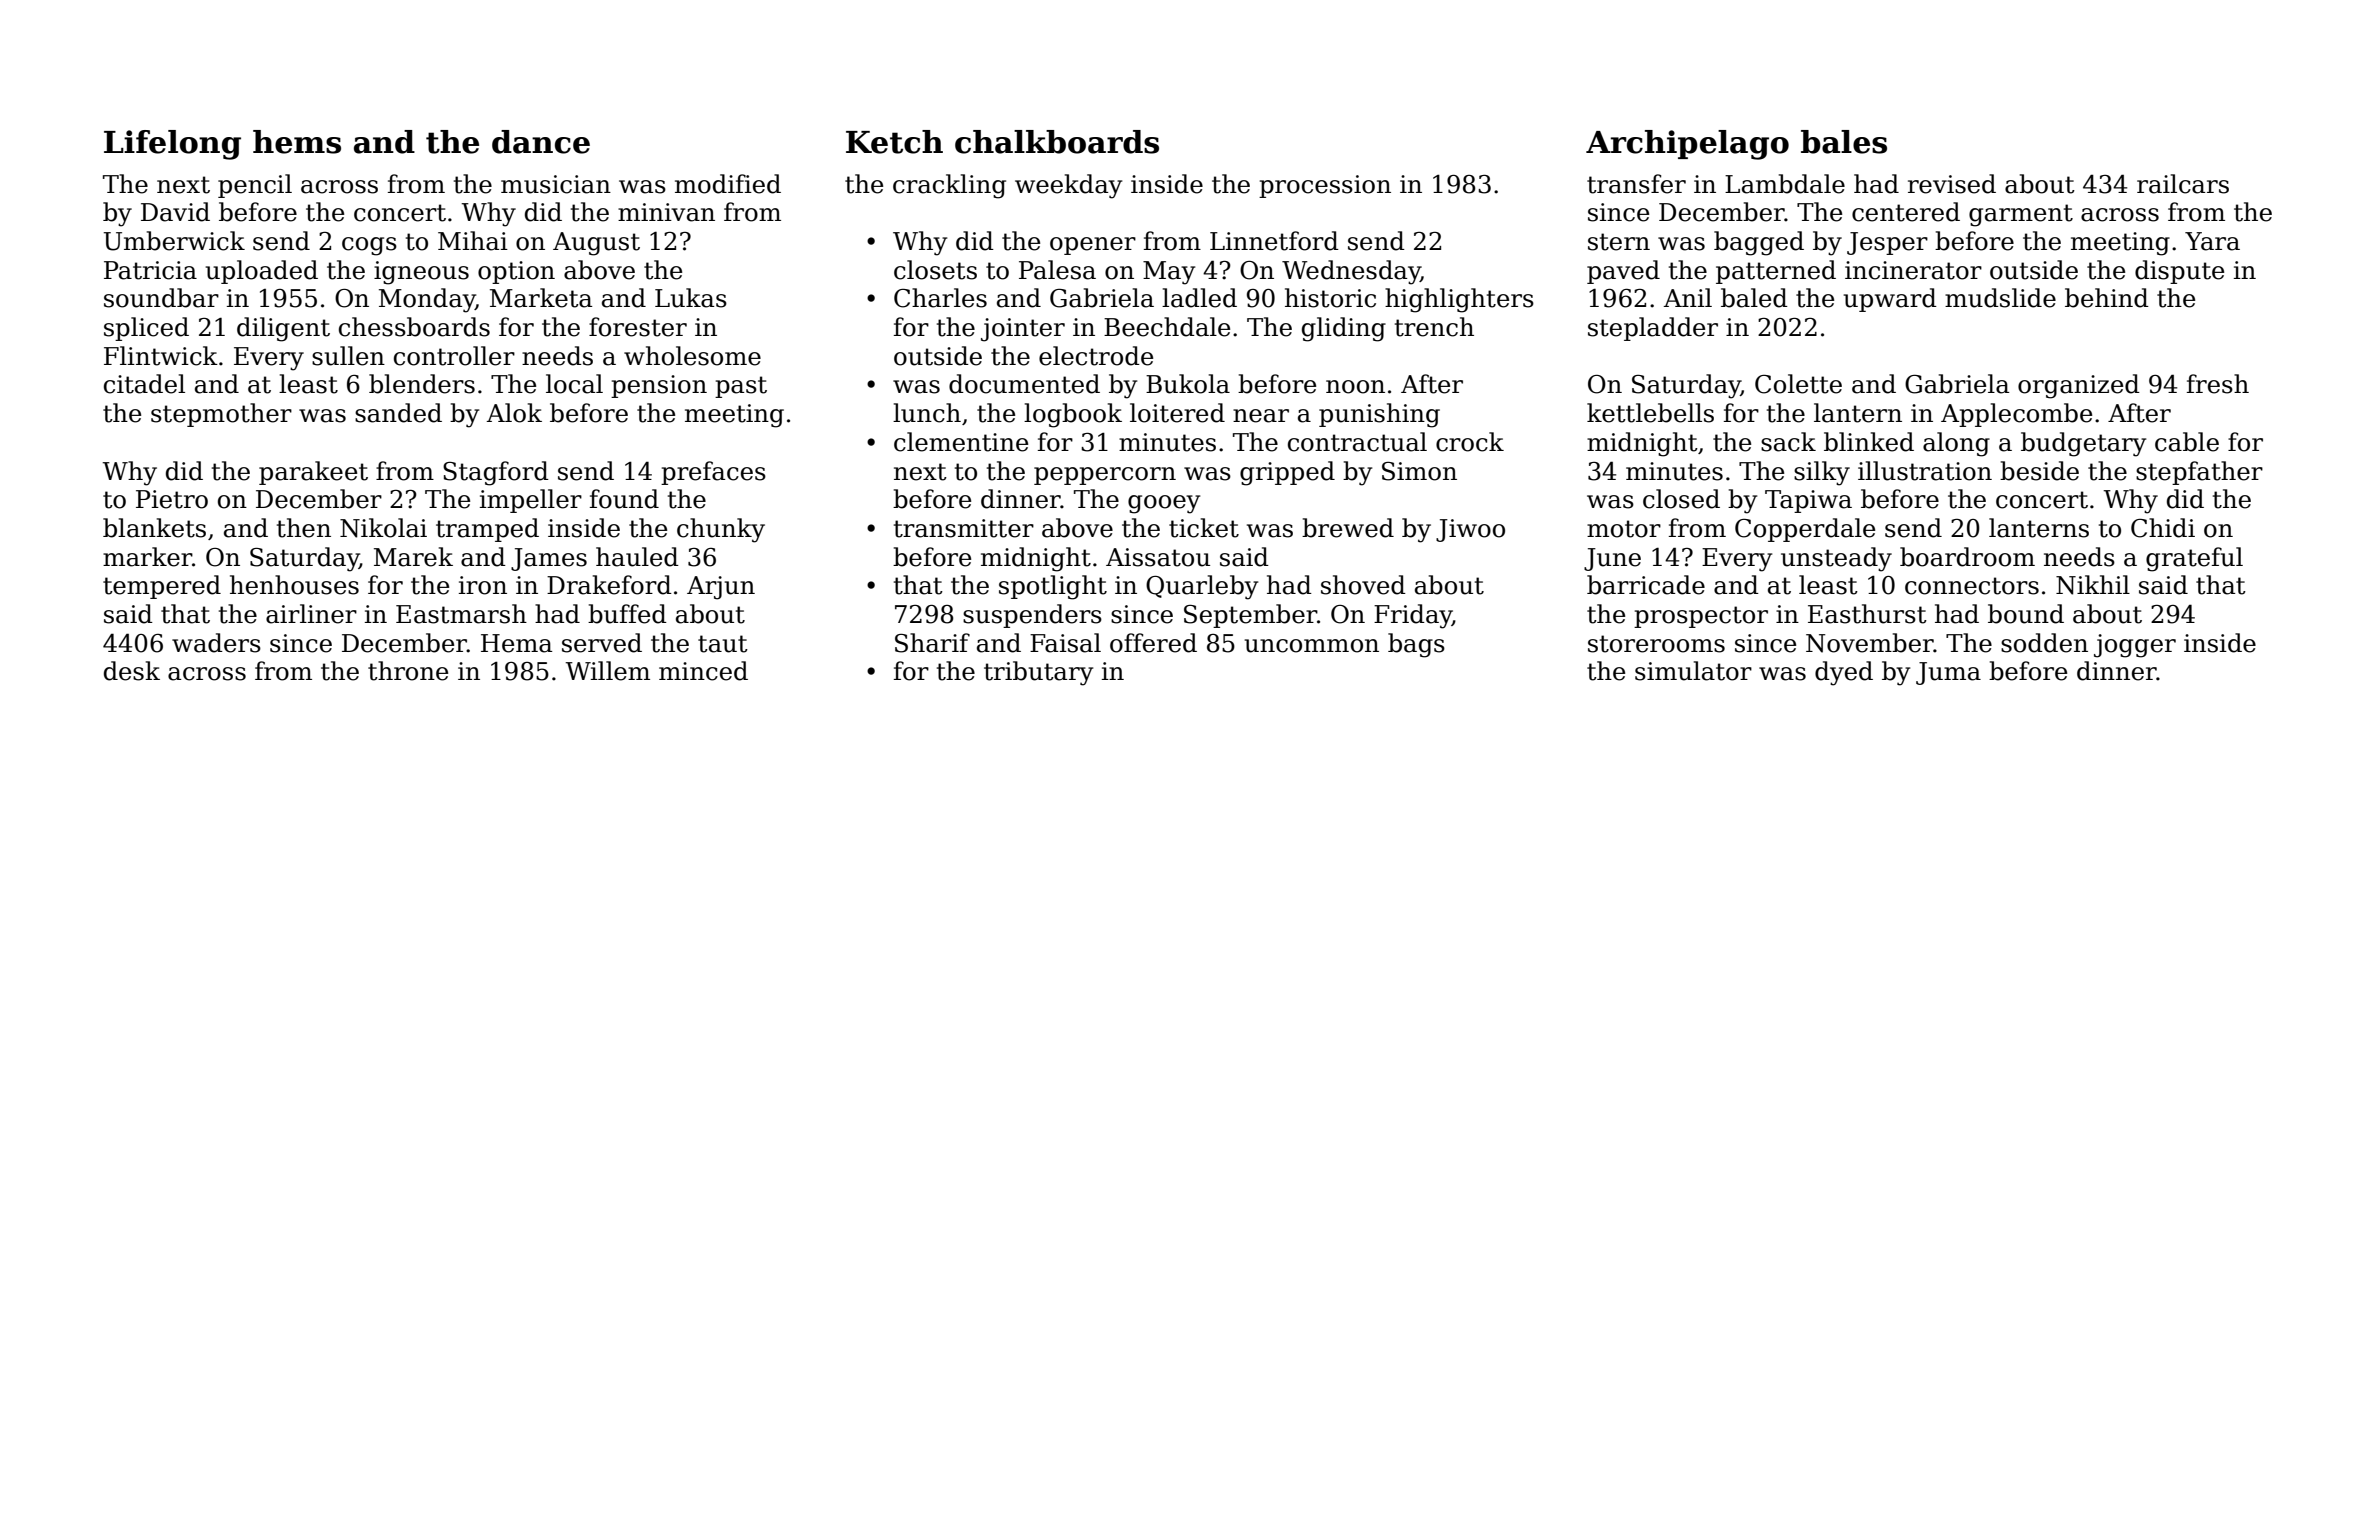 The width and height of the image is (2380, 1540). Describe the element at coordinates (1363, 585) in the image. I see `shoved` at that location.
